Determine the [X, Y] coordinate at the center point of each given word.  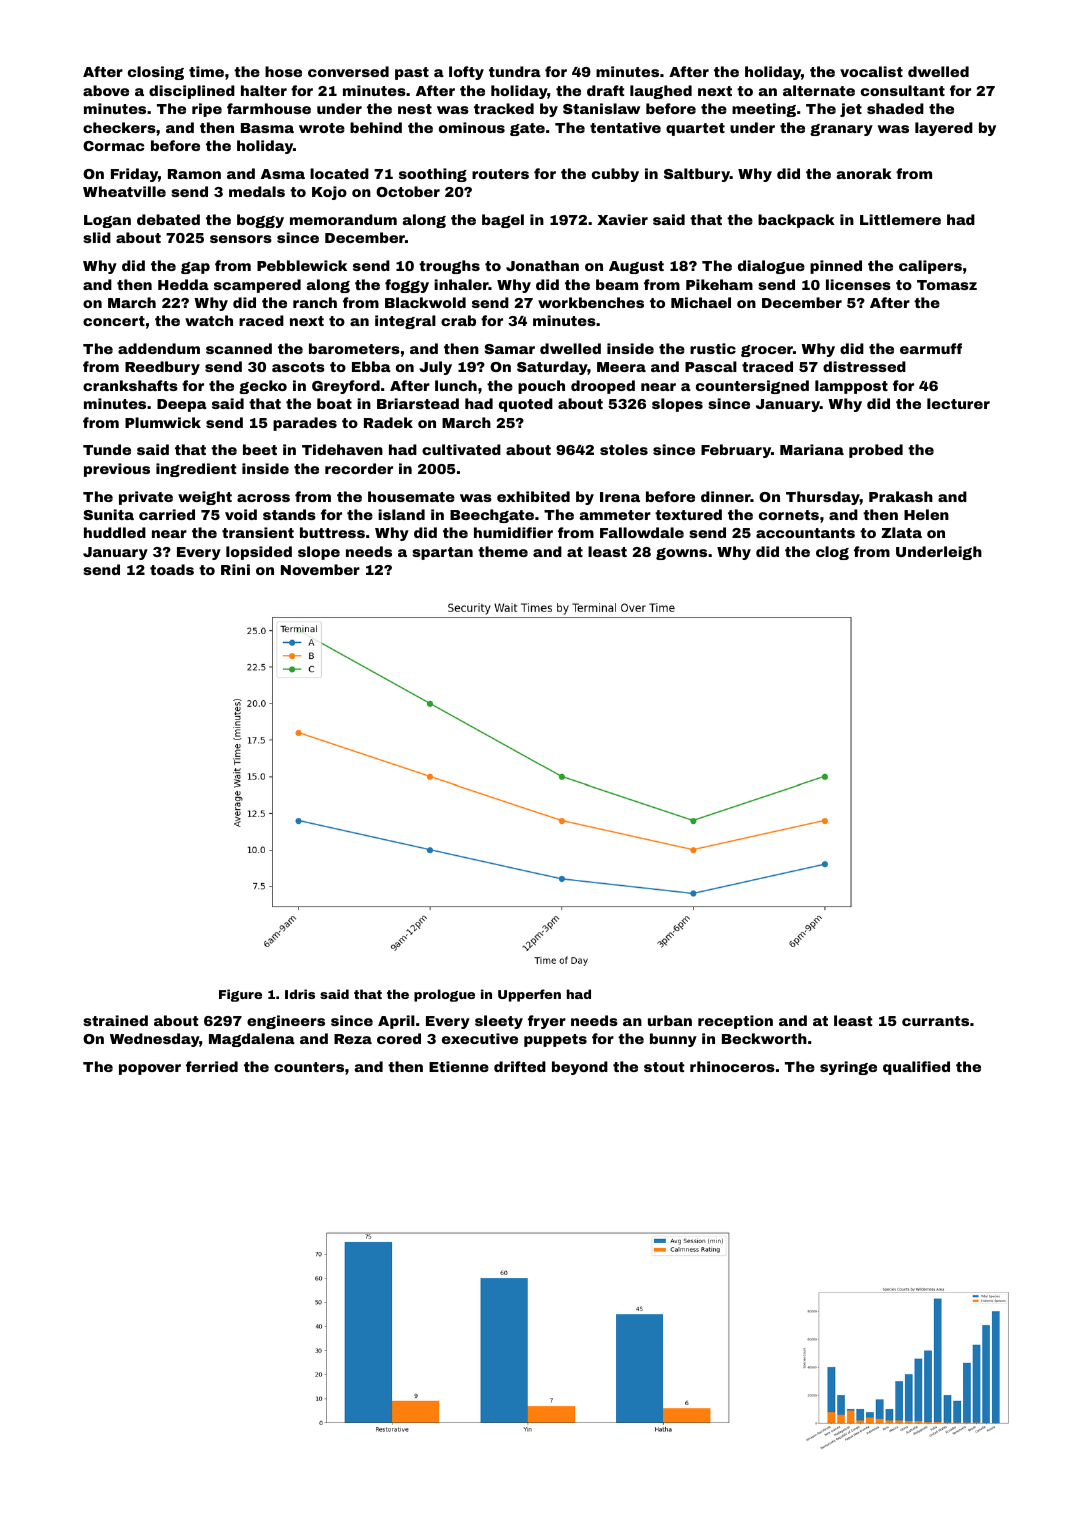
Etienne [459, 1066]
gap [195, 268]
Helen [926, 514]
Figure [240, 995]
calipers [930, 267]
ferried [212, 1066]
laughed [661, 92]
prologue [444, 995]
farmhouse [269, 108]
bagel [503, 221]
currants [935, 1021]
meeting [764, 110]
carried [167, 514]
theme [503, 551]
